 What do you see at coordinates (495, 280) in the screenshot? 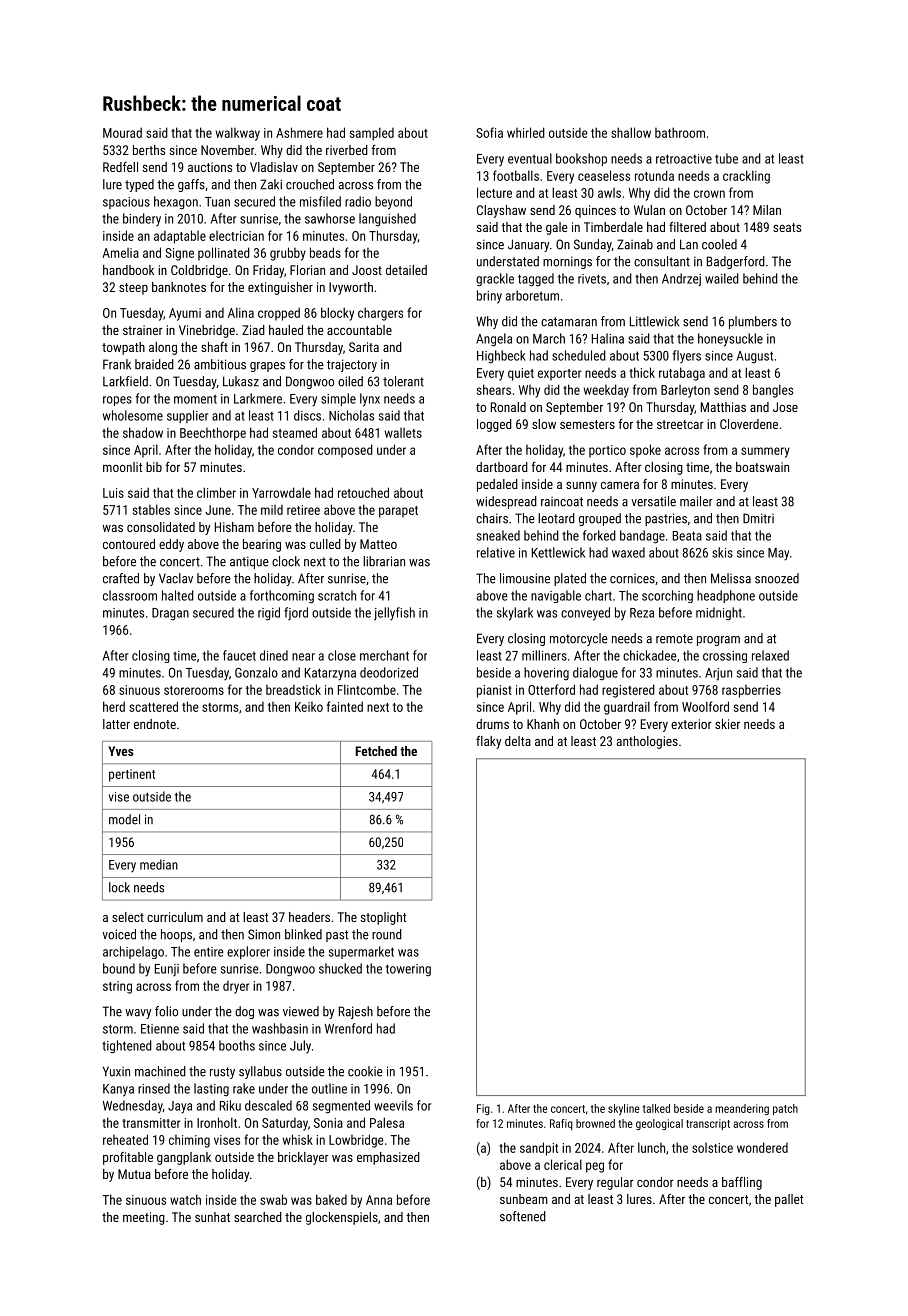
I see `grackle` at bounding box center [495, 280].
